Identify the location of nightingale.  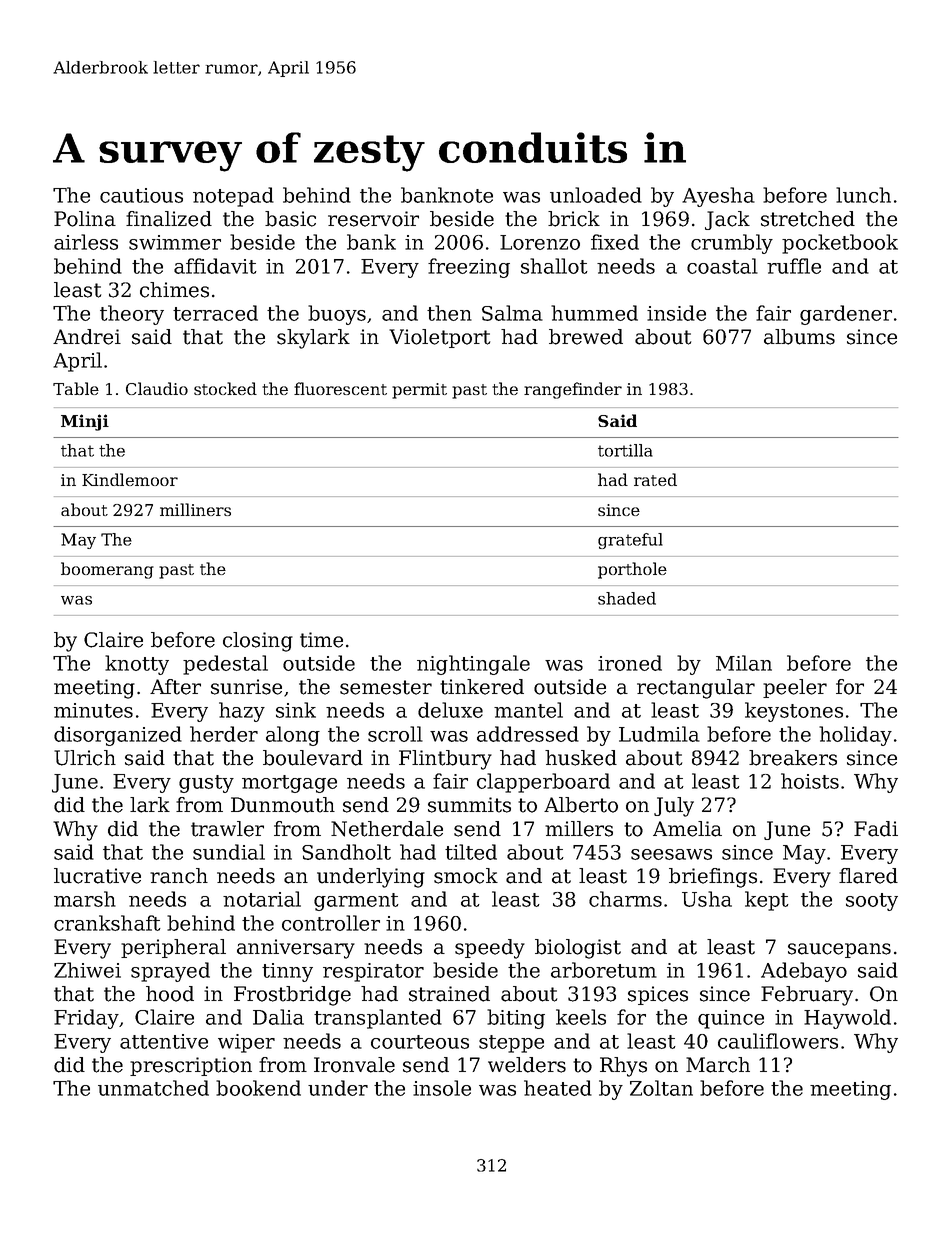
(473, 665).
